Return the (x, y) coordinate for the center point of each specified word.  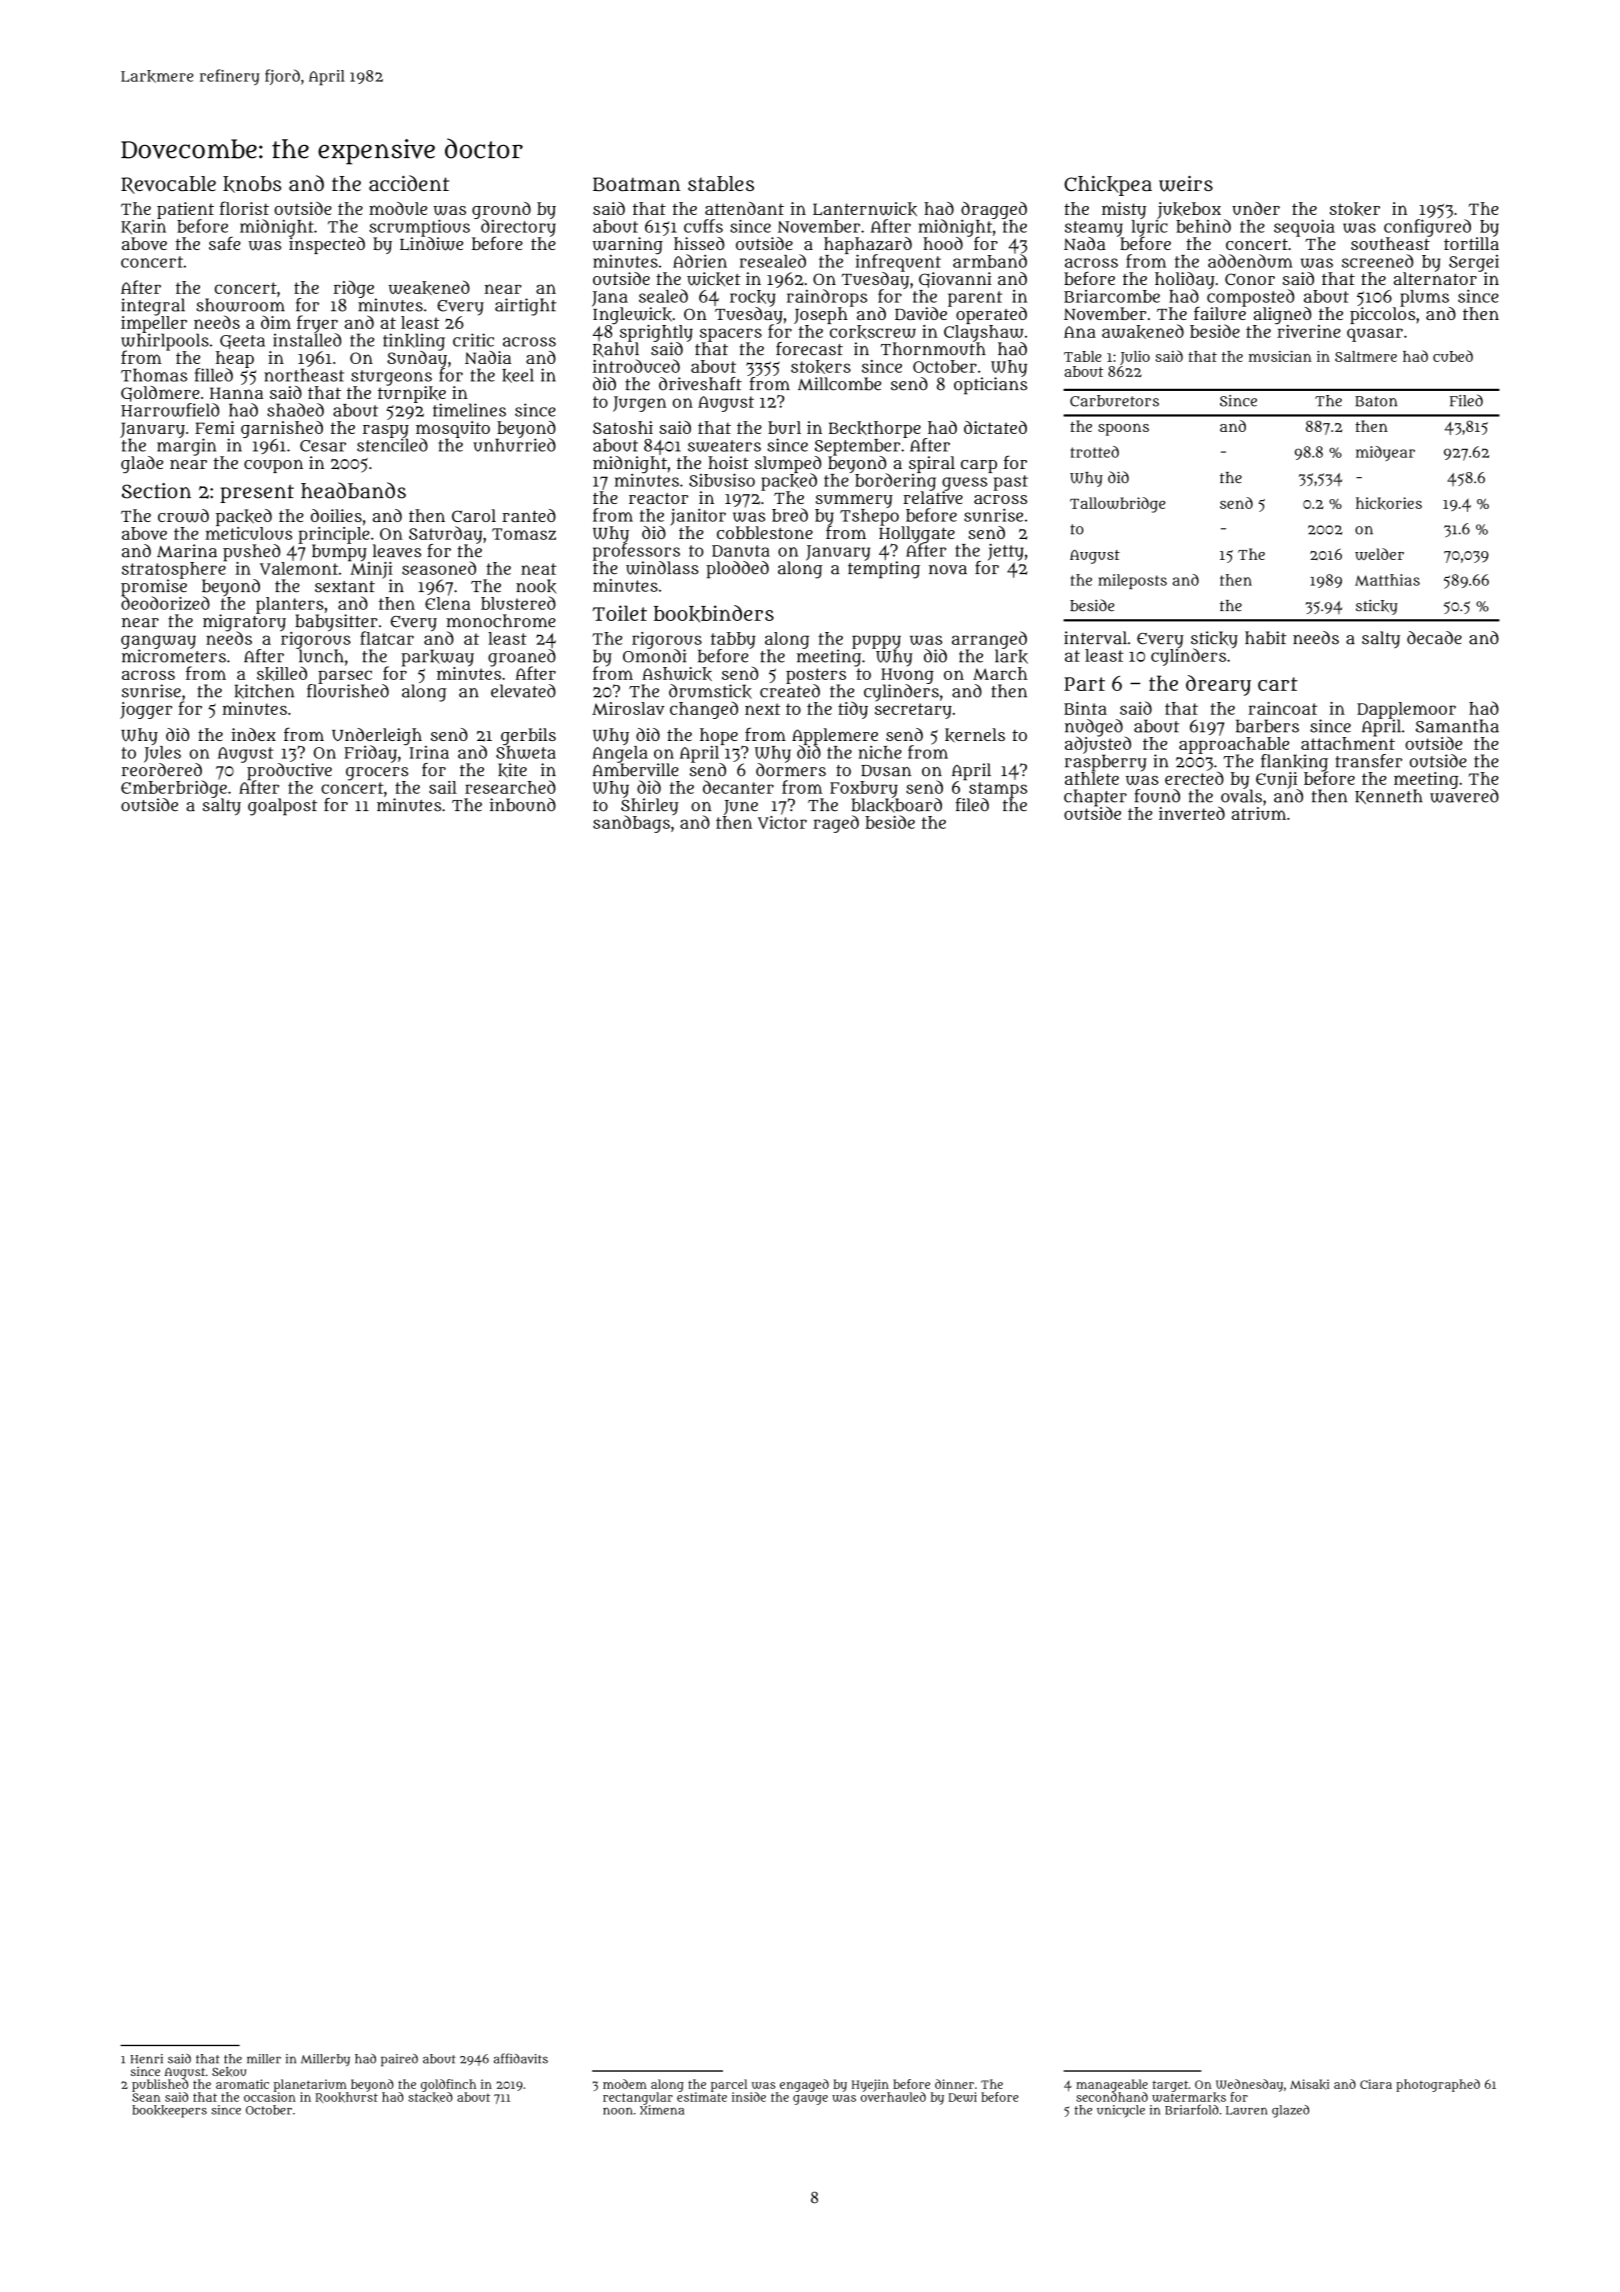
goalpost (282, 807)
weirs (1186, 183)
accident (409, 183)
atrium (1259, 813)
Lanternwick (865, 209)
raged (836, 824)
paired (399, 2060)
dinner (954, 2084)
